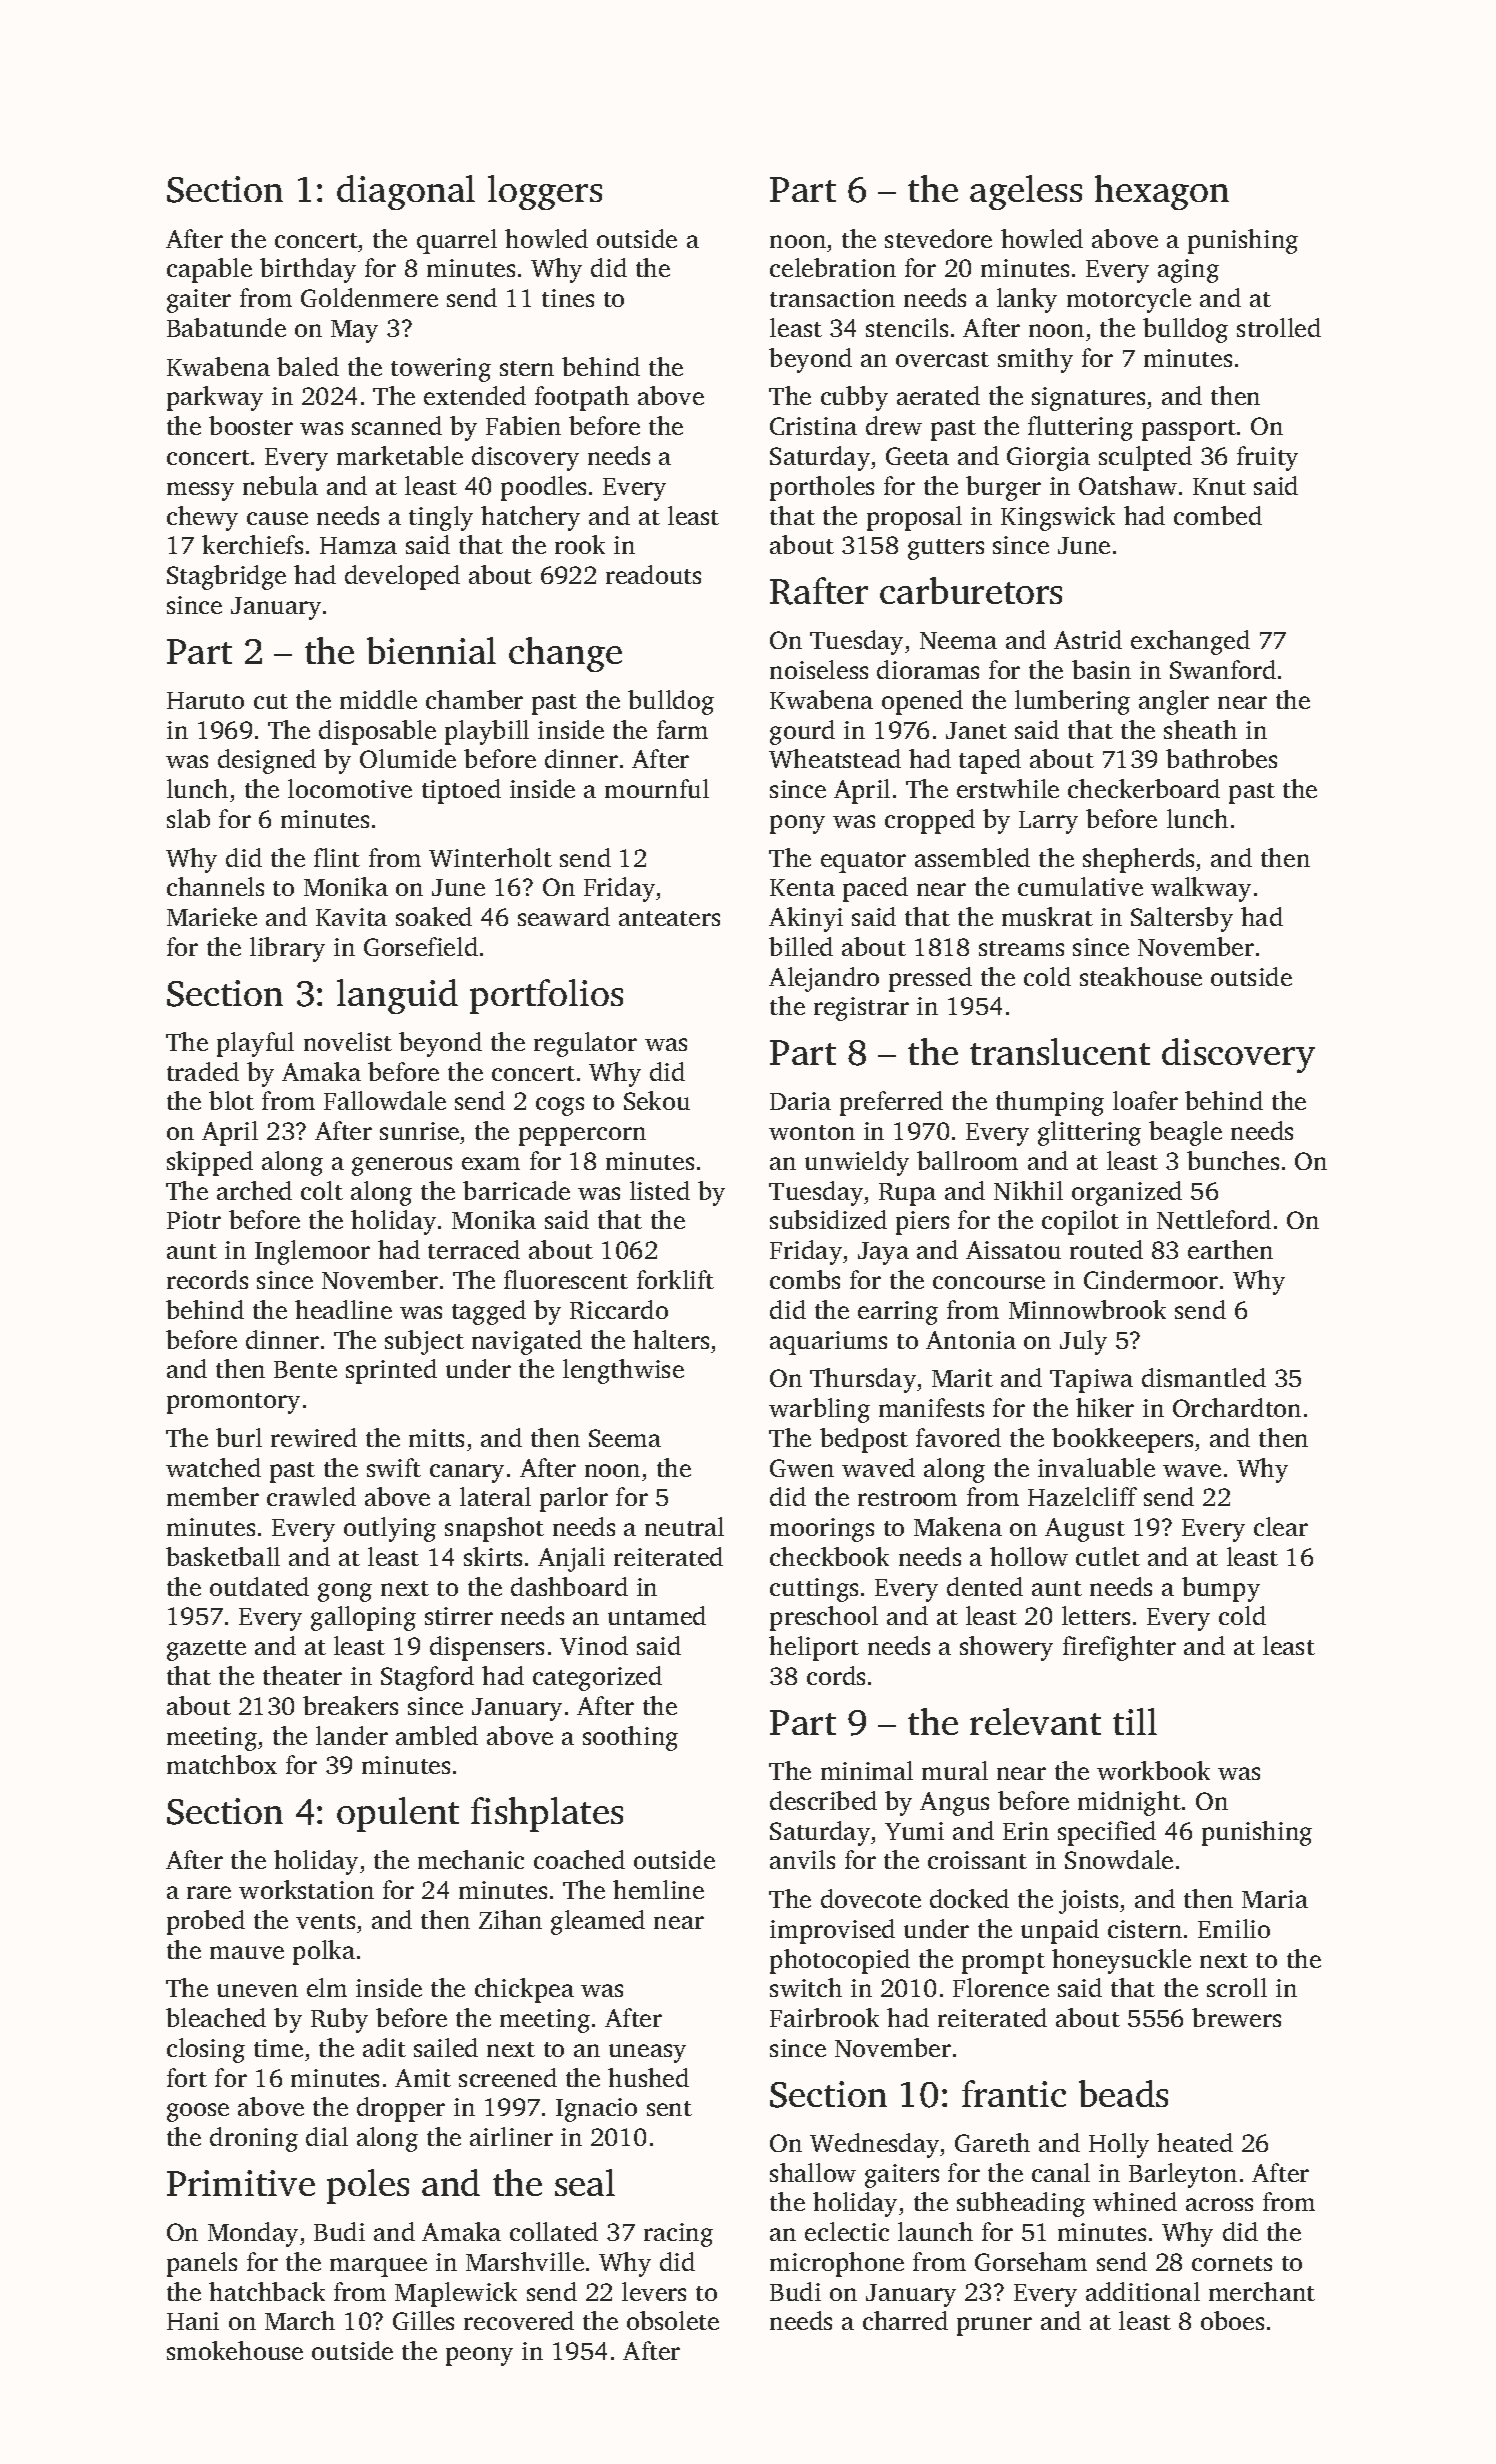  Describe the element at coordinates (1162, 192) in the page. I see `hexagon` at that location.
